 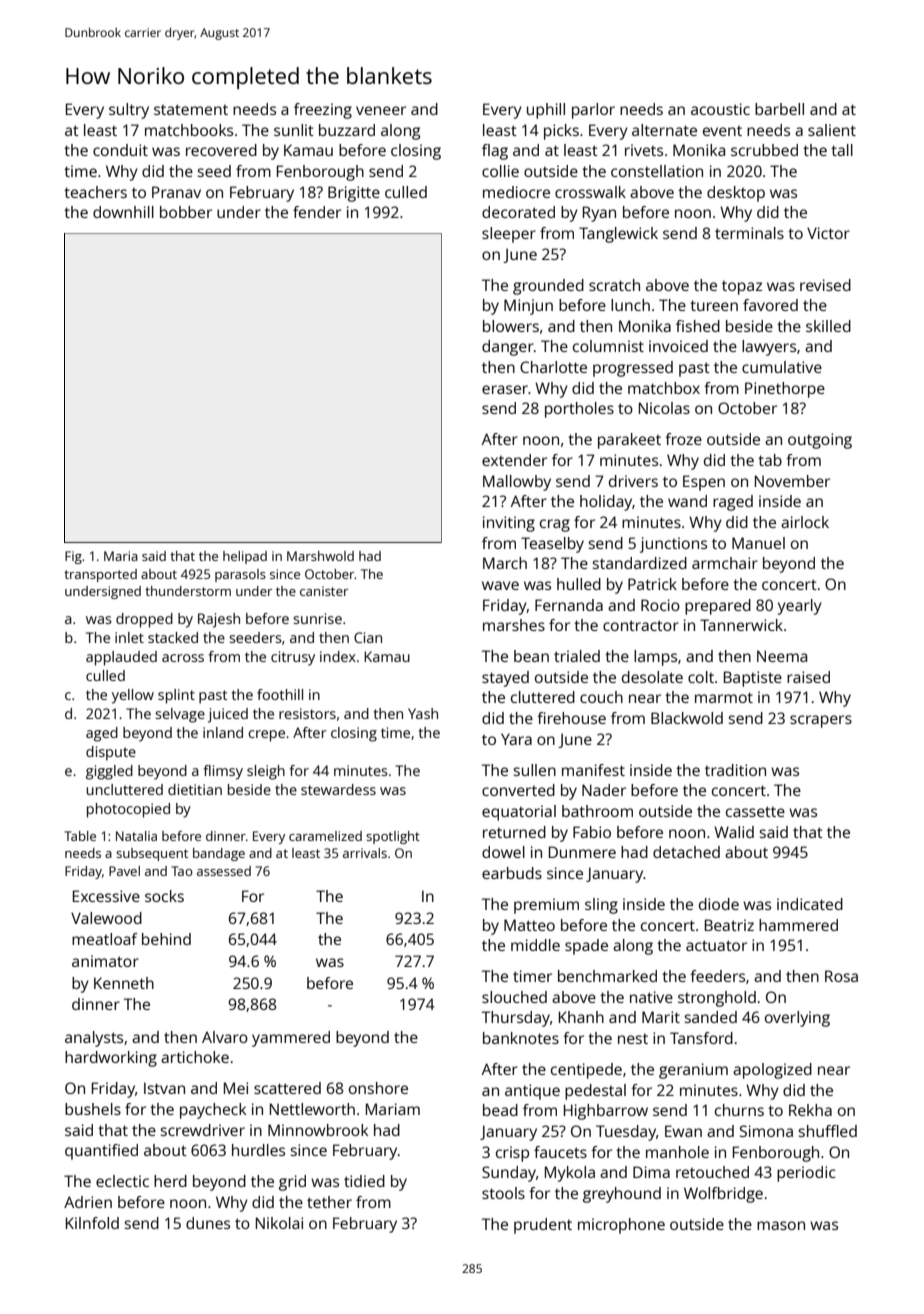 I want to click on marshes, so click(x=514, y=625).
